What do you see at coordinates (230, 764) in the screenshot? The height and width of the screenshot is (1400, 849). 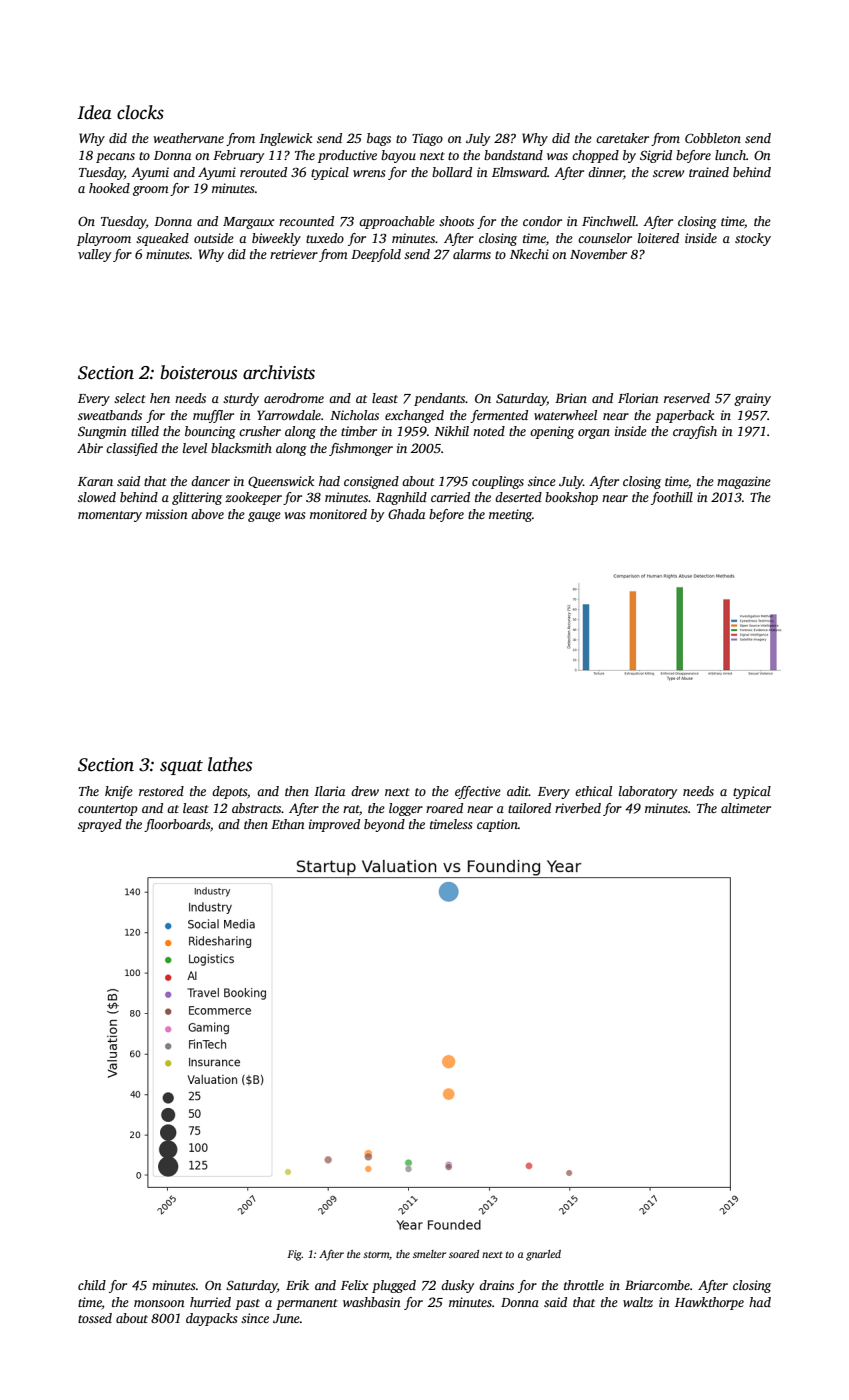 I see `lathes` at bounding box center [230, 764].
